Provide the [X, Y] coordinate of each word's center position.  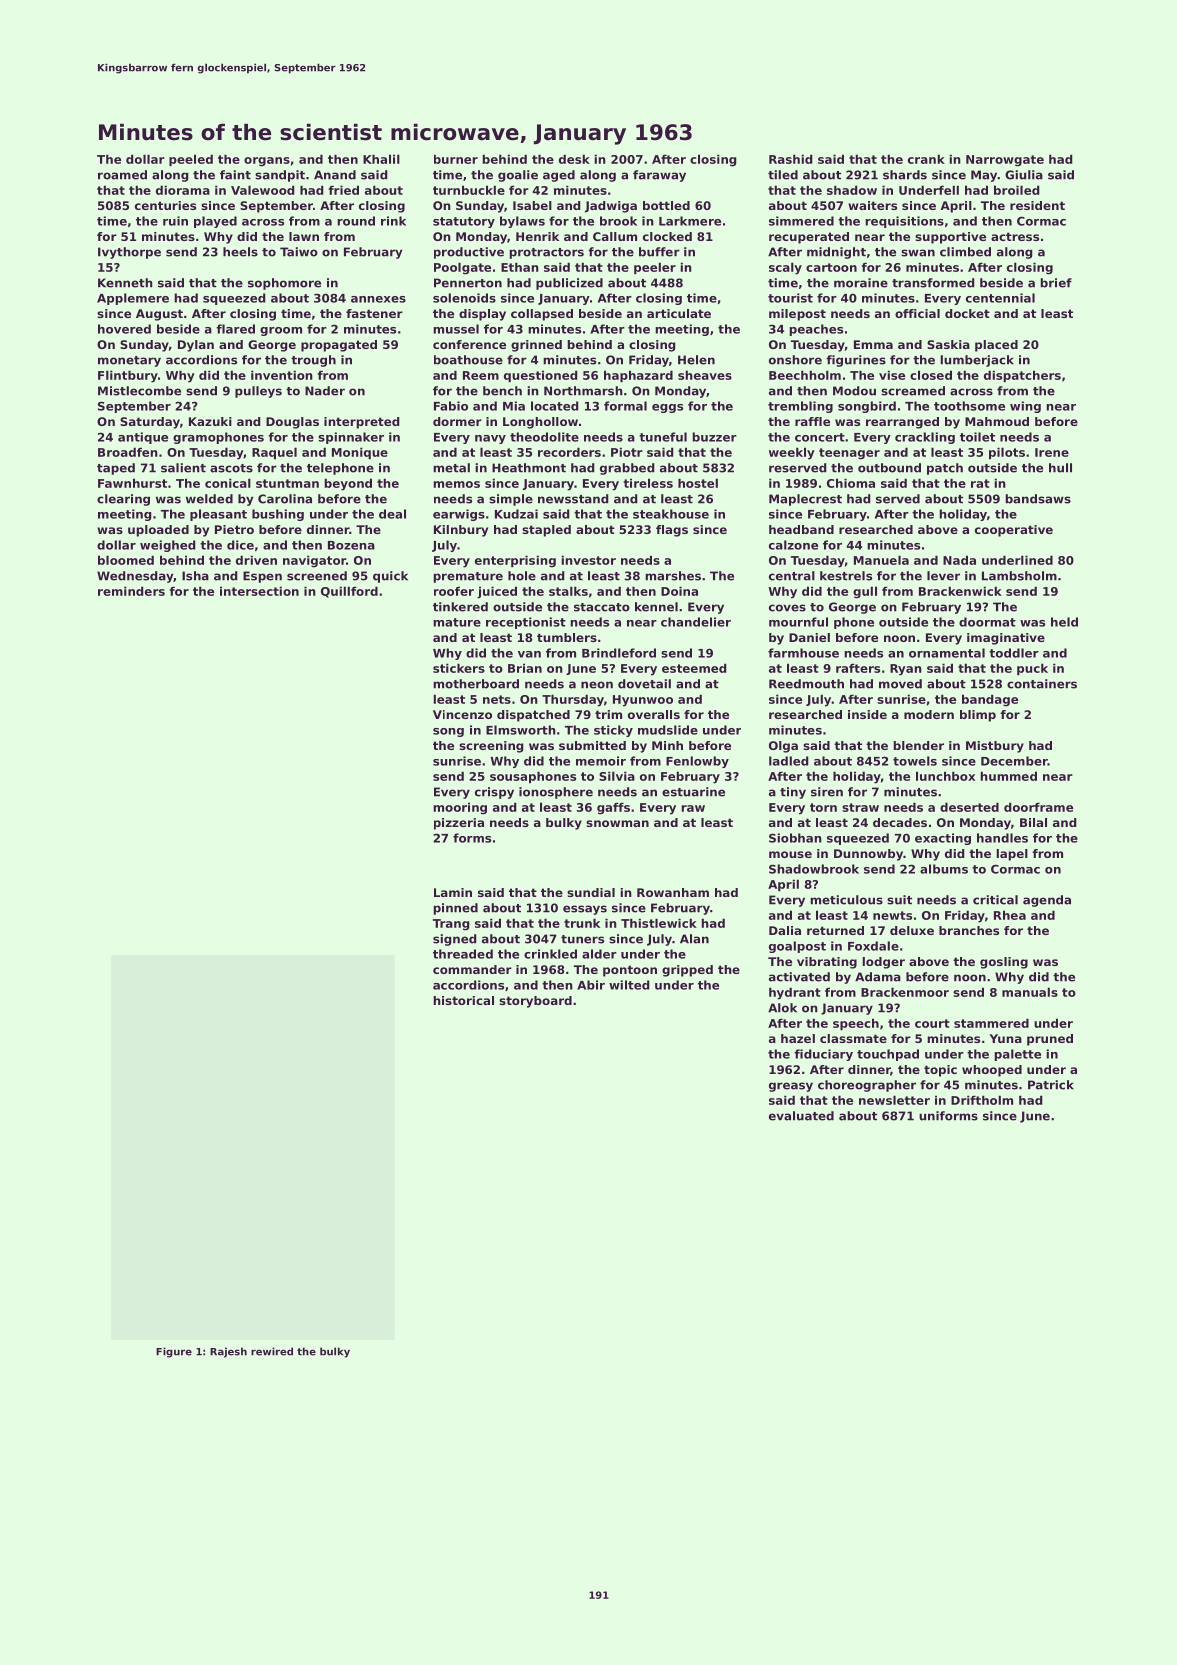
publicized [569, 284]
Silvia [617, 776]
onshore [795, 360]
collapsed [542, 315]
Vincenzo [462, 714]
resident [1037, 205]
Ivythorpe [129, 253]
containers [1042, 684]
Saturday [150, 423]
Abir [591, 985]
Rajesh [228, 1352]
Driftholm [982, 1100]
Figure [174, 1352]
